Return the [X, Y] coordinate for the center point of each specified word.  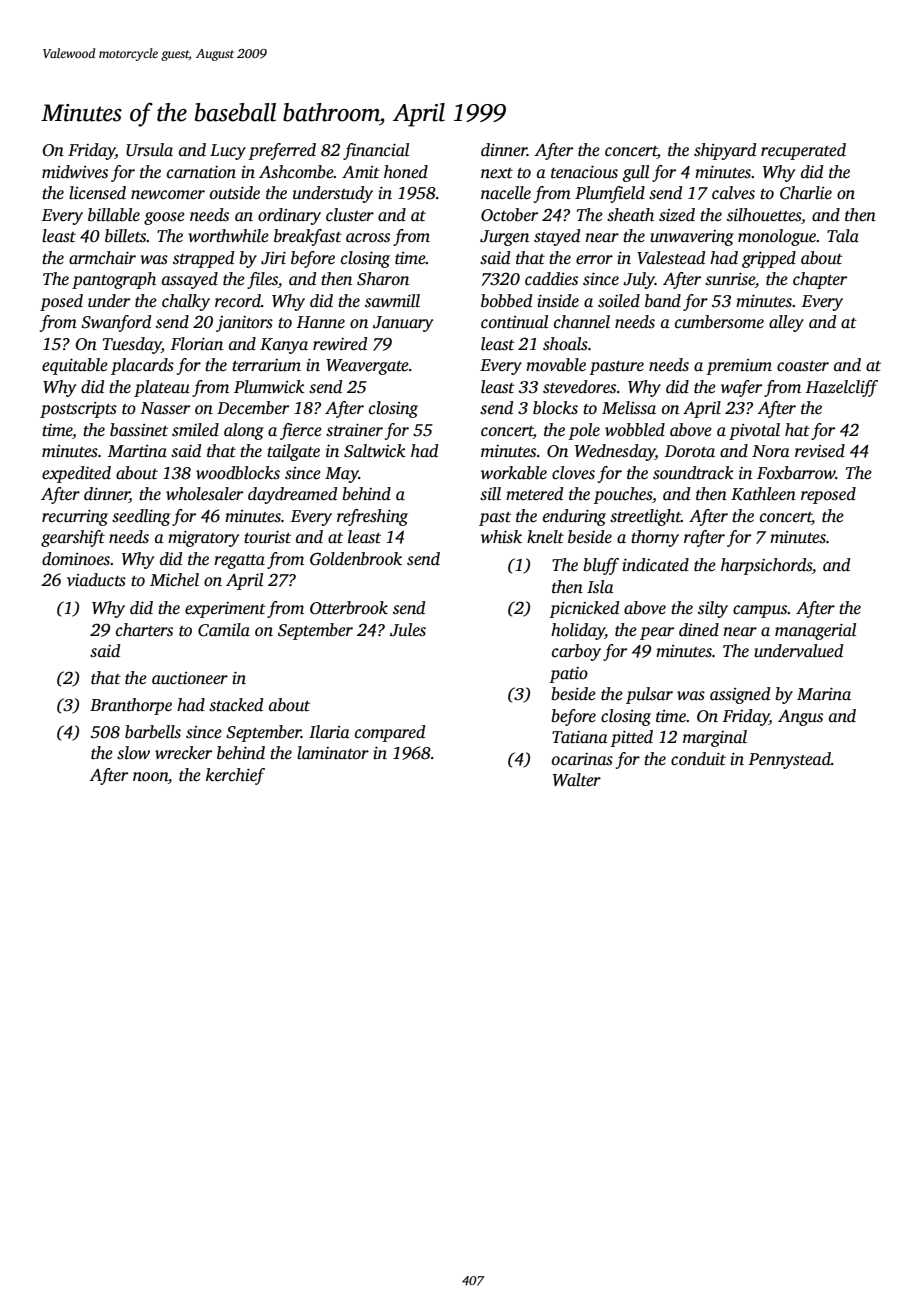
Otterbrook [349, 608]
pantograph [114, 280]
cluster [350, 215]
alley [786, 323]
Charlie [806, 193]
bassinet [139, 430]
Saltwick [375, 451]
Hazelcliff [841, 388]
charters [144, 630]
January [403, 324]
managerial [815, 631]
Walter [577, 780]
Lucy [228, 152]
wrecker [183, 753]
